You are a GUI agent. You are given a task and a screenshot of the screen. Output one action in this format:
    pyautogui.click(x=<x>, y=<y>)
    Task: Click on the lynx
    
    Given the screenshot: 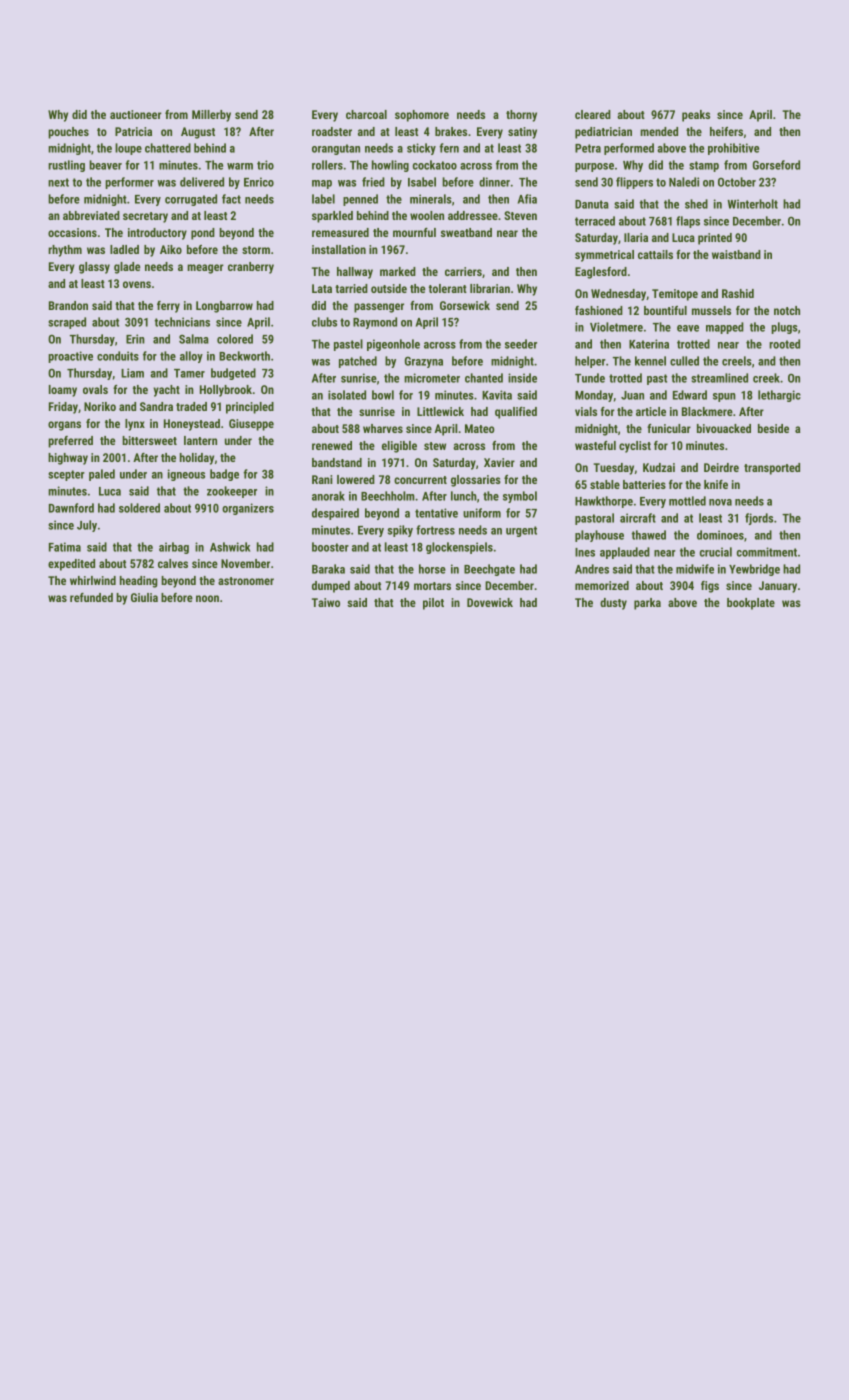 What is the action you would take?
    pyautogui.click(x=135, y=425)
